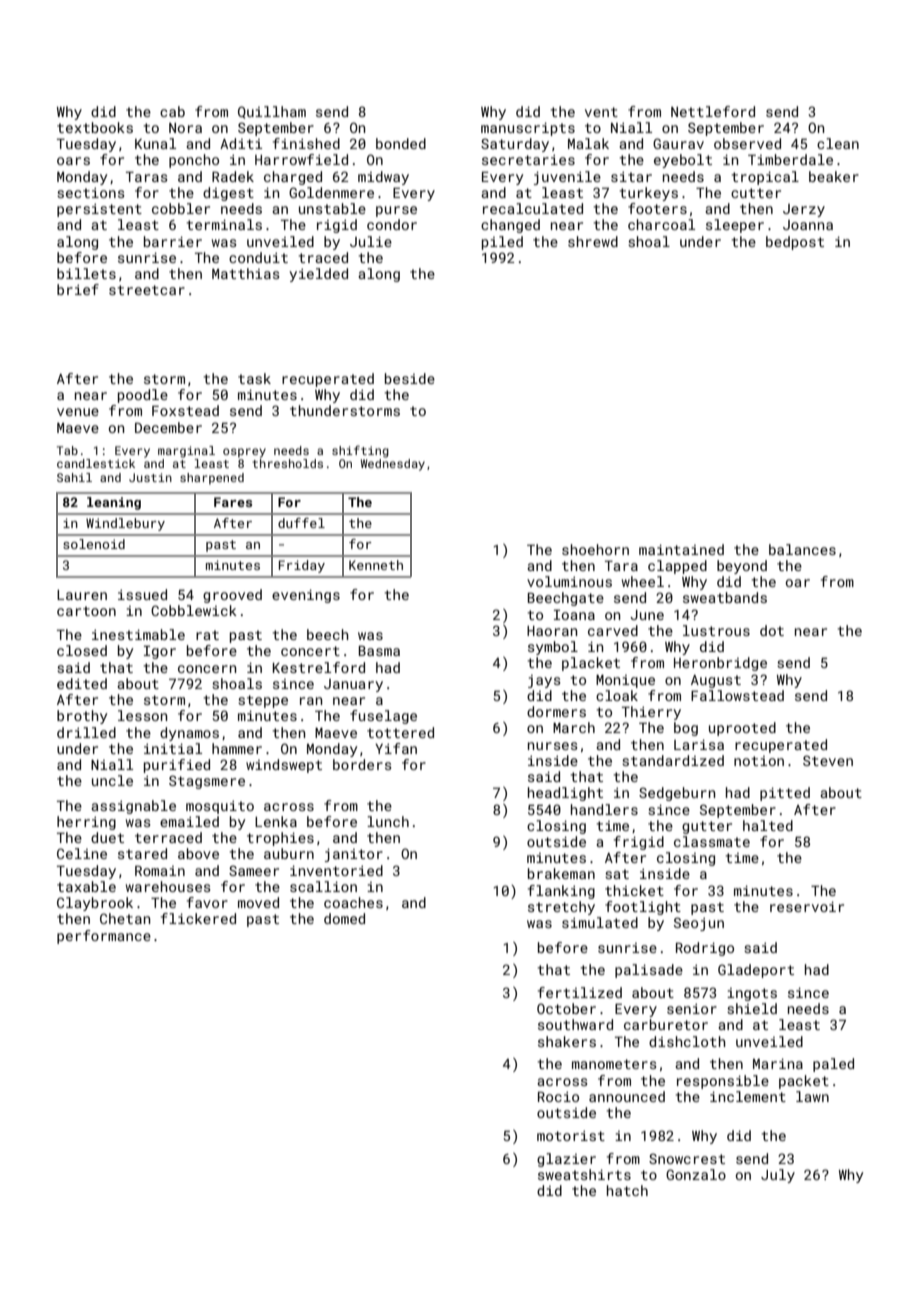  Describe the element at coordinates (681, 549) in the screenshot. I see `maintained` at that location.
